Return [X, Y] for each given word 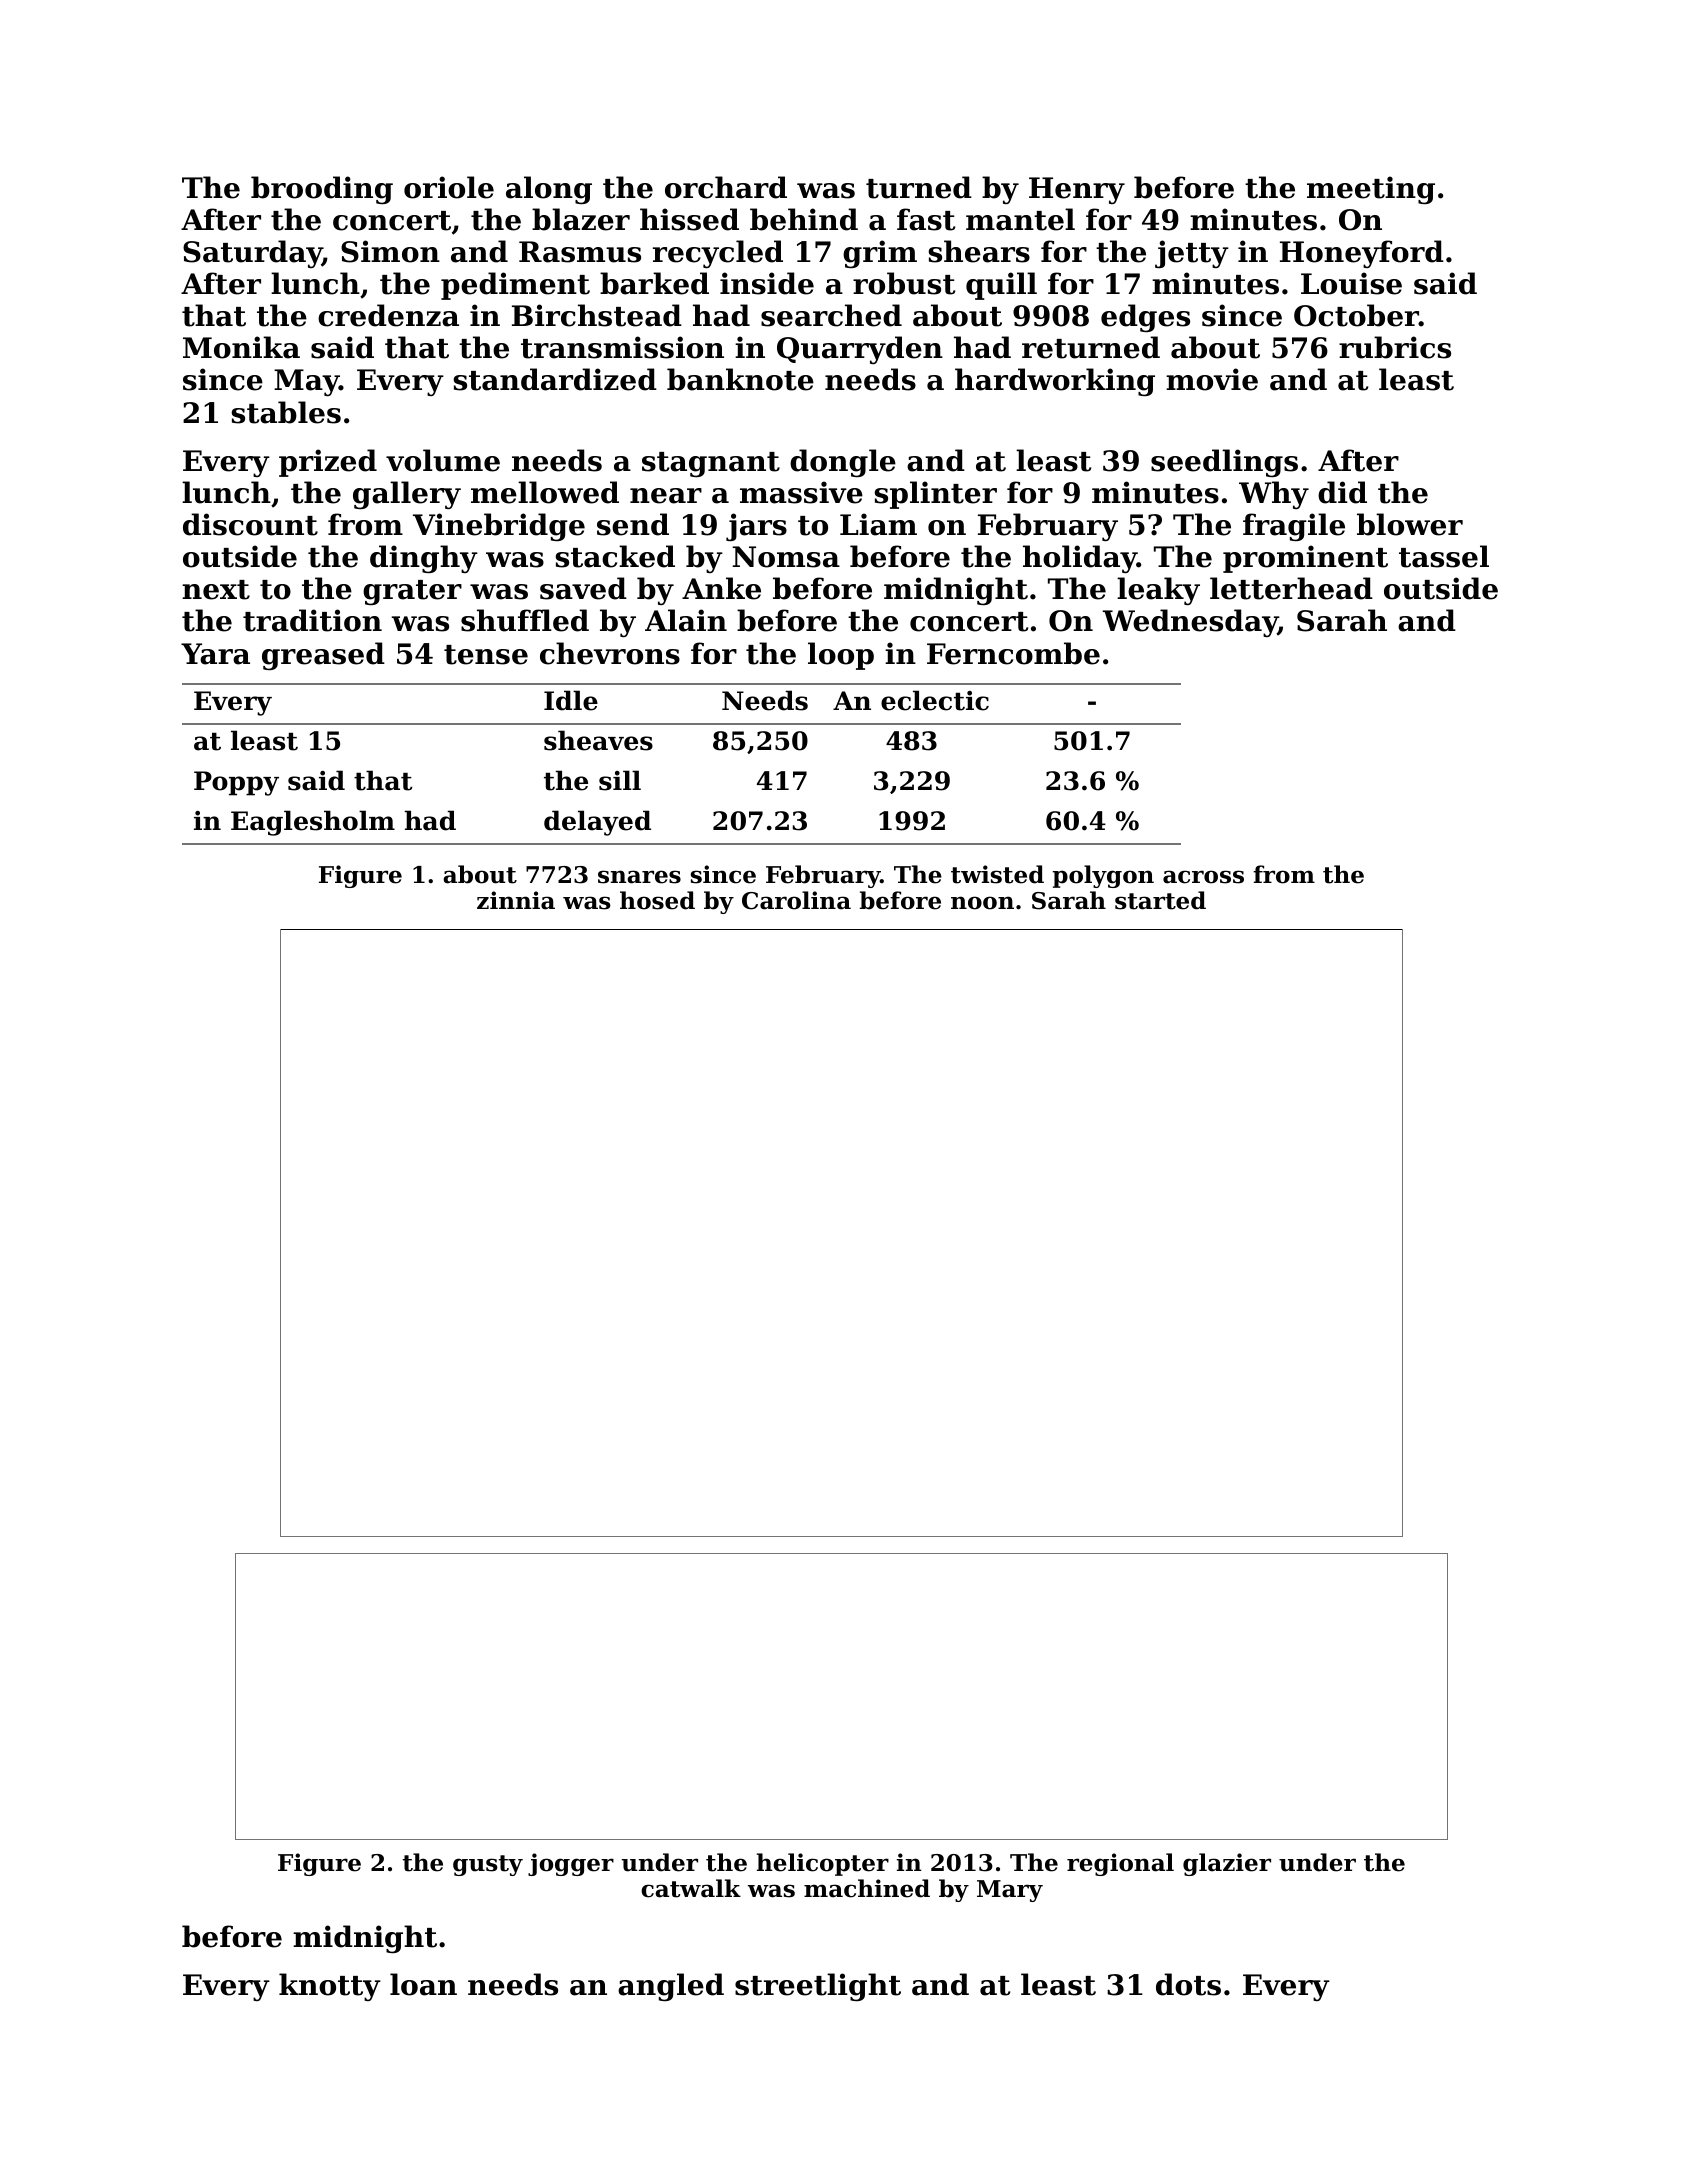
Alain [686, 620]
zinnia [516, 900]
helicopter [823, 1864]
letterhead [1291, 588]
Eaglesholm [313, 823]
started [1160, 900]
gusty [488, 1865]
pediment [515, 286]
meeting [1371, 190]
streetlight [818, 1987]
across [1203, 877]
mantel [1020, 219]
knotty [330, 1987]
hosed [657, 900]
